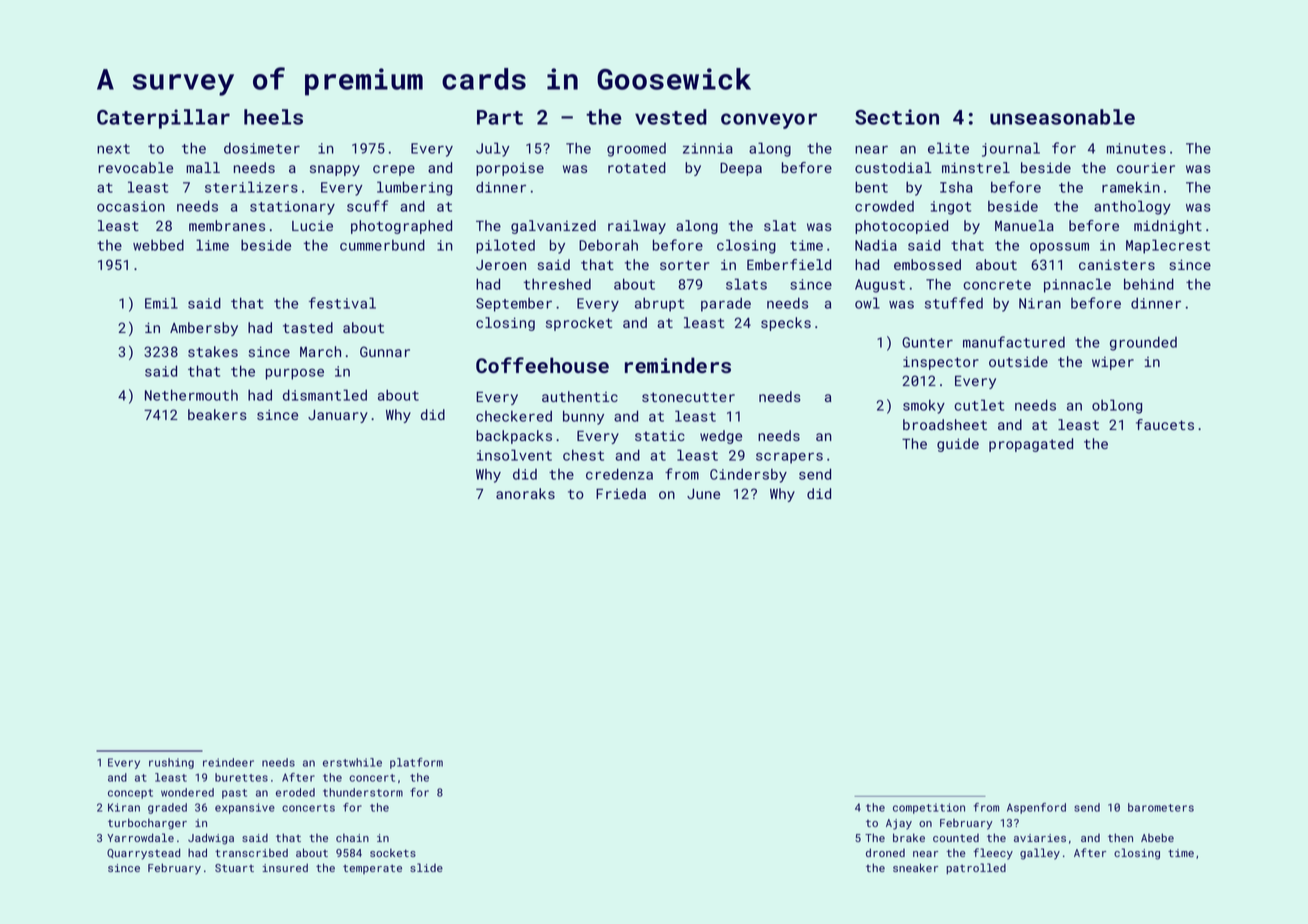 The image size is (1308, 924). I want to click on Section, so click(897, 117).
